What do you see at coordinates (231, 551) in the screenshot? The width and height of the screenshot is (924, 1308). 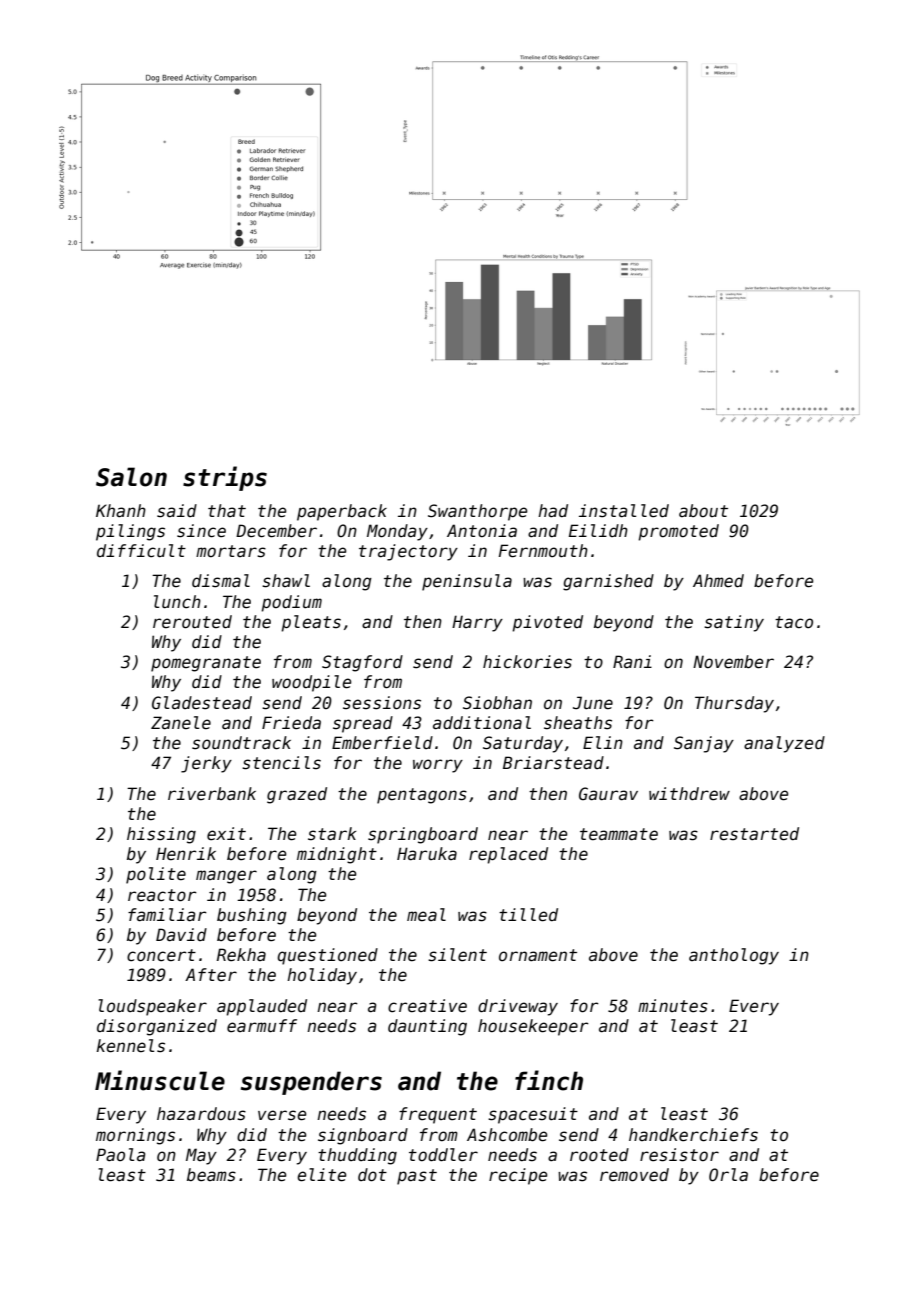 I see `mortars` at bounding box center [231, 551].
